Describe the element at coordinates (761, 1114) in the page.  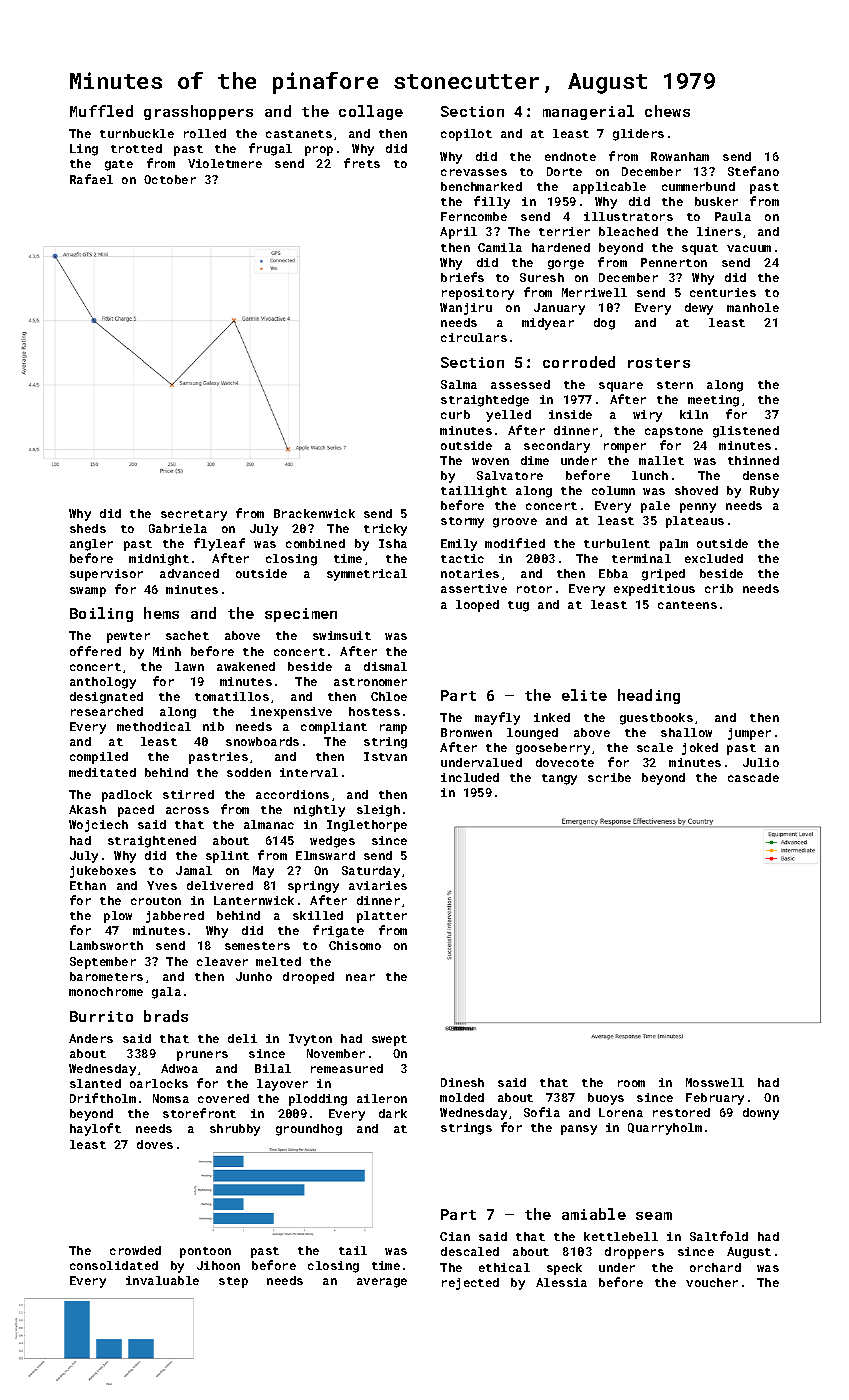
I see `downy` at that location.
